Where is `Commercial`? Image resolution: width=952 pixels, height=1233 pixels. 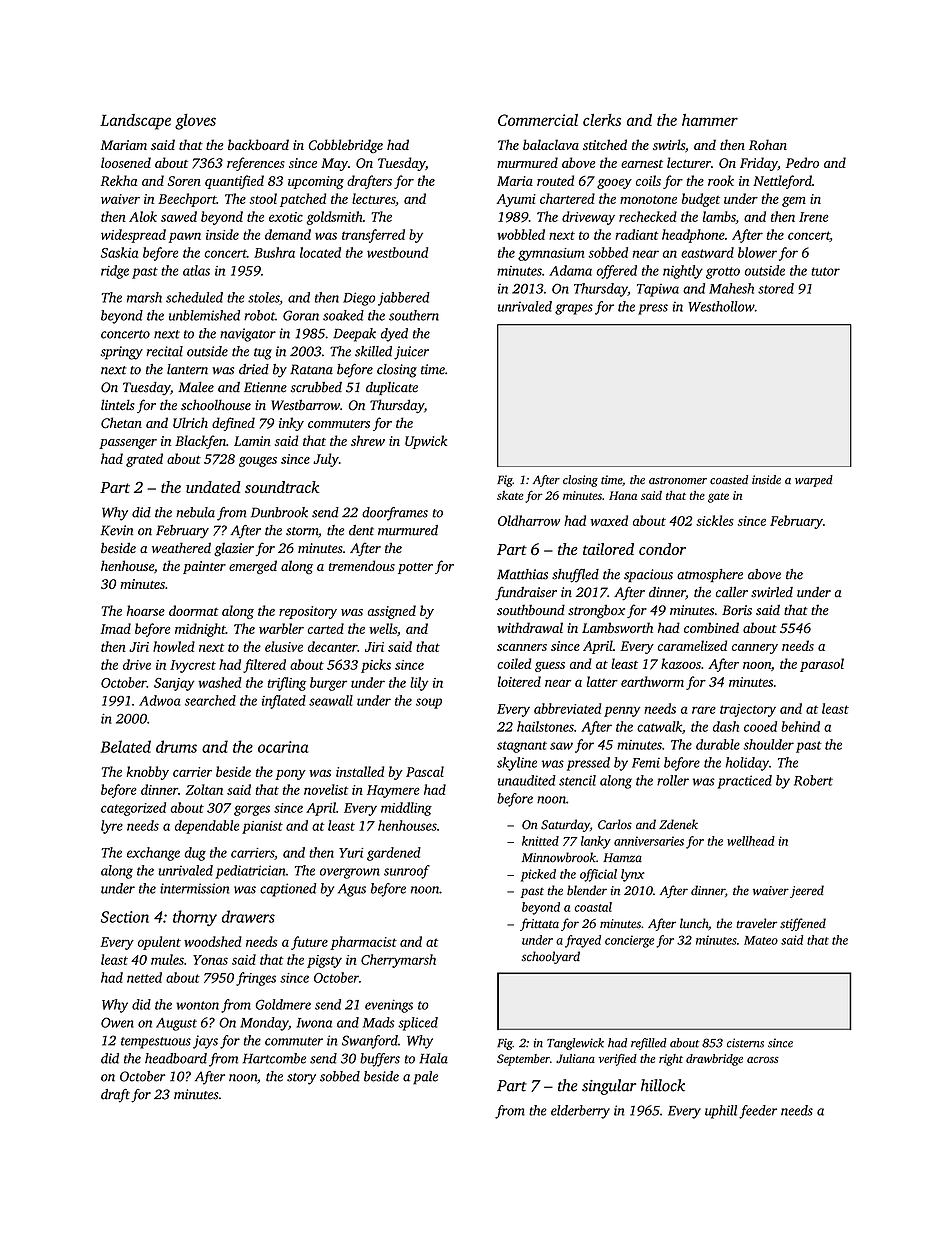 Commercial is located at coordinates (538, 120).
